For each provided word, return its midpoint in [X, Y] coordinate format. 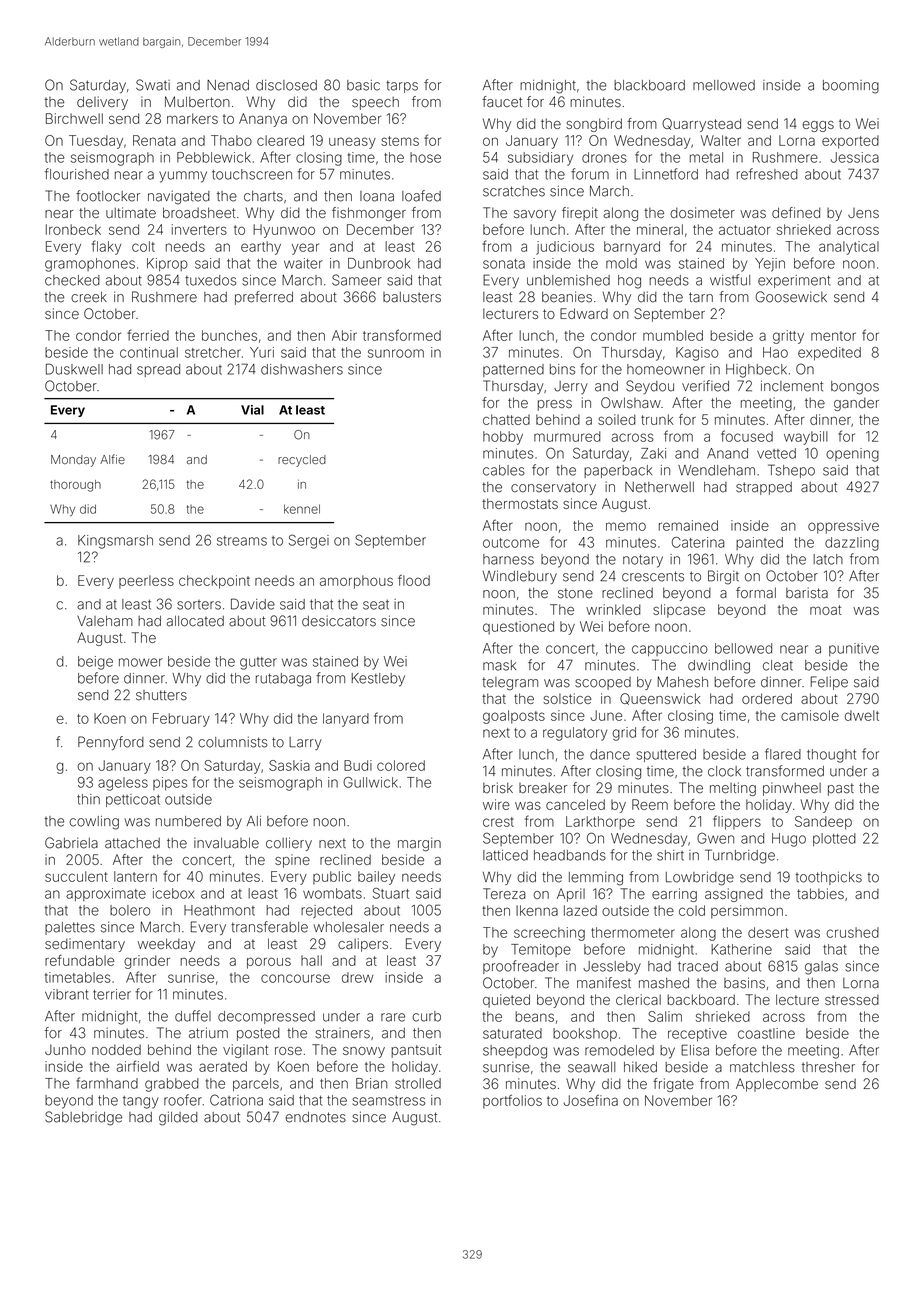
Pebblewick [214, 157]
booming [851, 87]
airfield [137, 1066]
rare [393, 1017]
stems [400, 141]
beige [95, 663]
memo [626, 526]
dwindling [719, 667]
